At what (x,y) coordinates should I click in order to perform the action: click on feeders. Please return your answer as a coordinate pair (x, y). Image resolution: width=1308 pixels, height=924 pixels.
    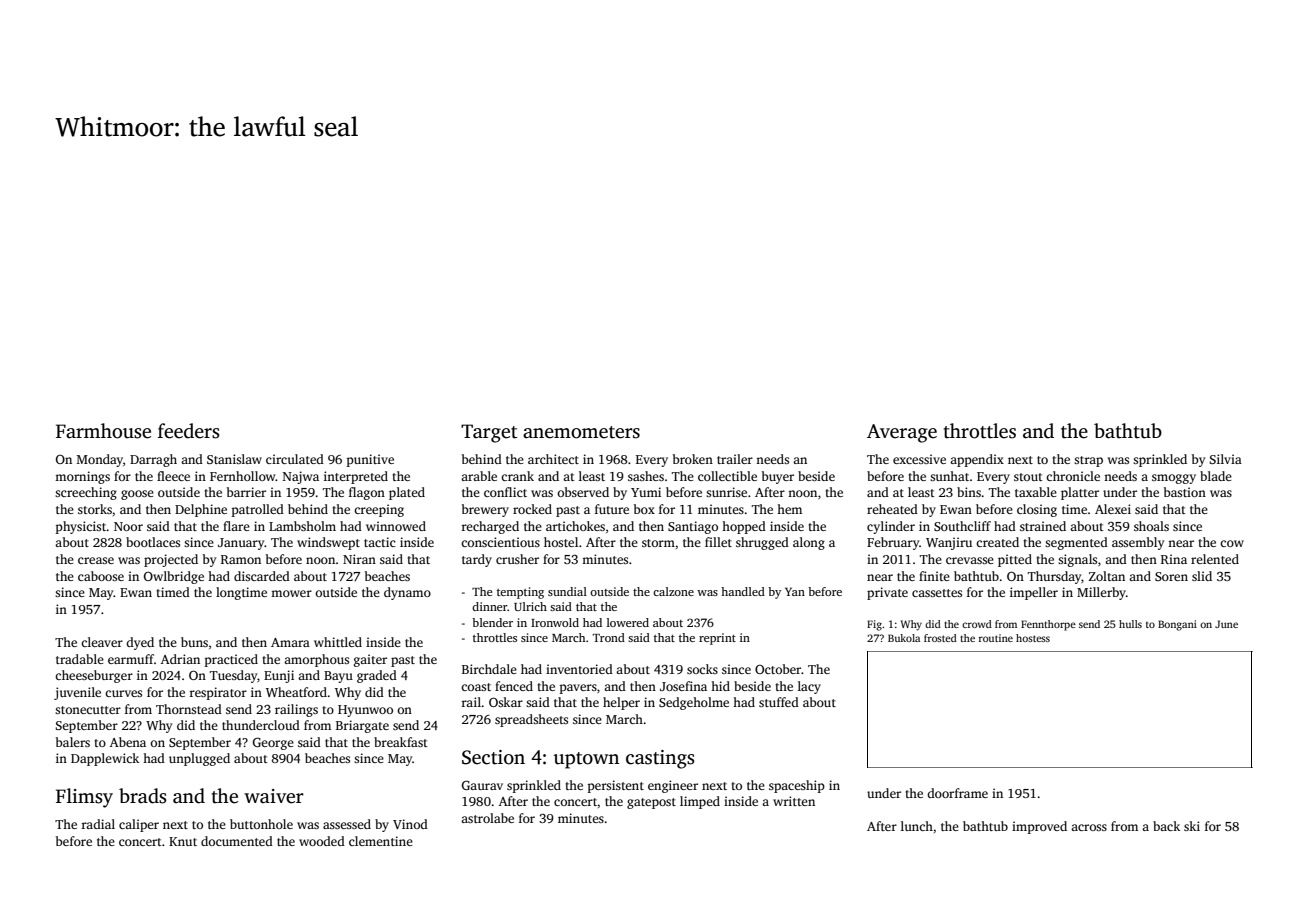
    Looking at the image, I should click on (189, 431).
